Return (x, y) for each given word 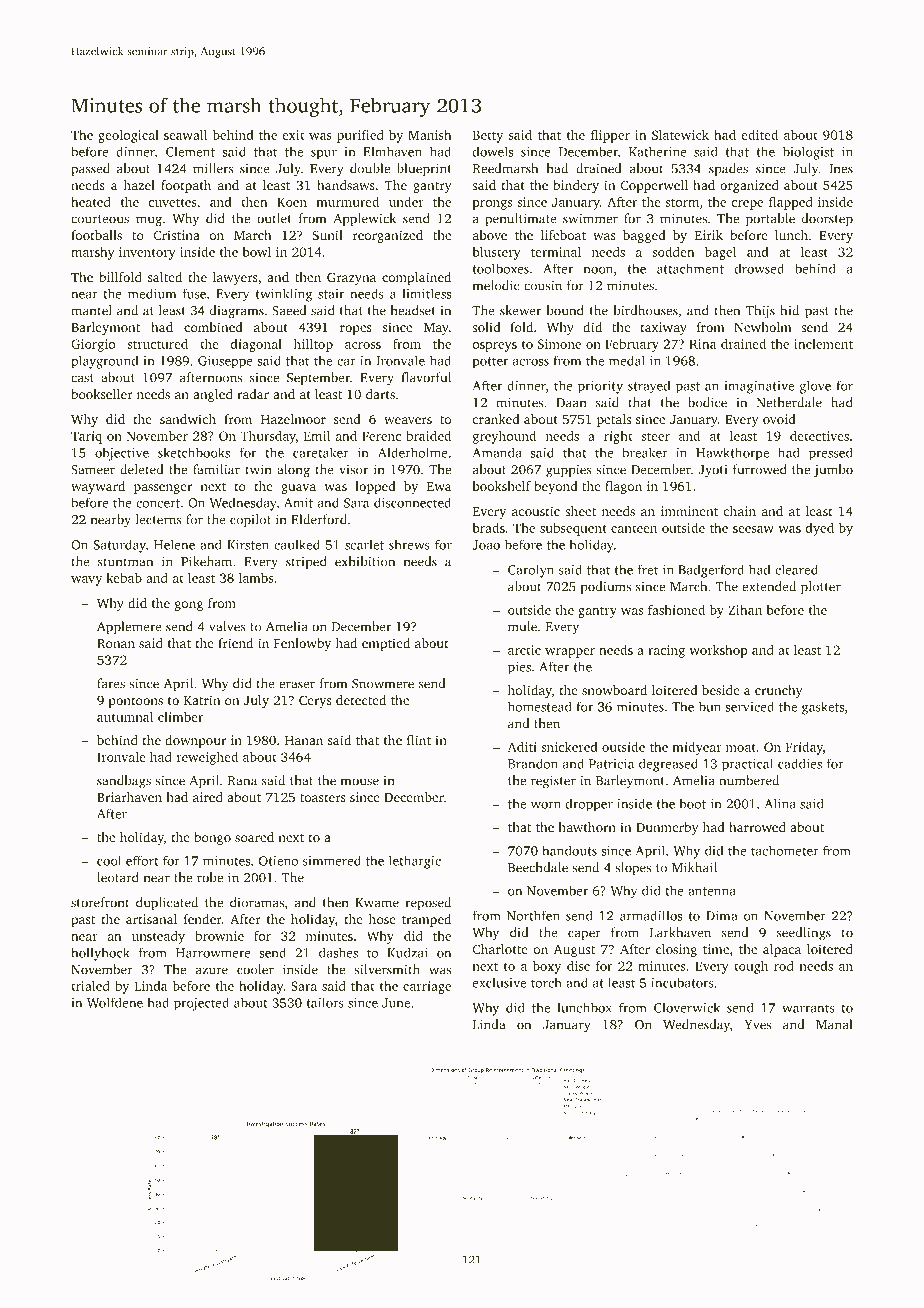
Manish (430, 135)
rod (784, 966)
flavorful (426, 377)
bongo (212, 838)
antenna (712, 891)
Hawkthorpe (732, 453)
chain (740, 511)
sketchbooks (194, 452)
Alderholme (413, 452)
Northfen (533, 915)
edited (759, 135)
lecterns (159, 519)
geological (128, 136)
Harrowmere (213, 953)
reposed (428, 903)
